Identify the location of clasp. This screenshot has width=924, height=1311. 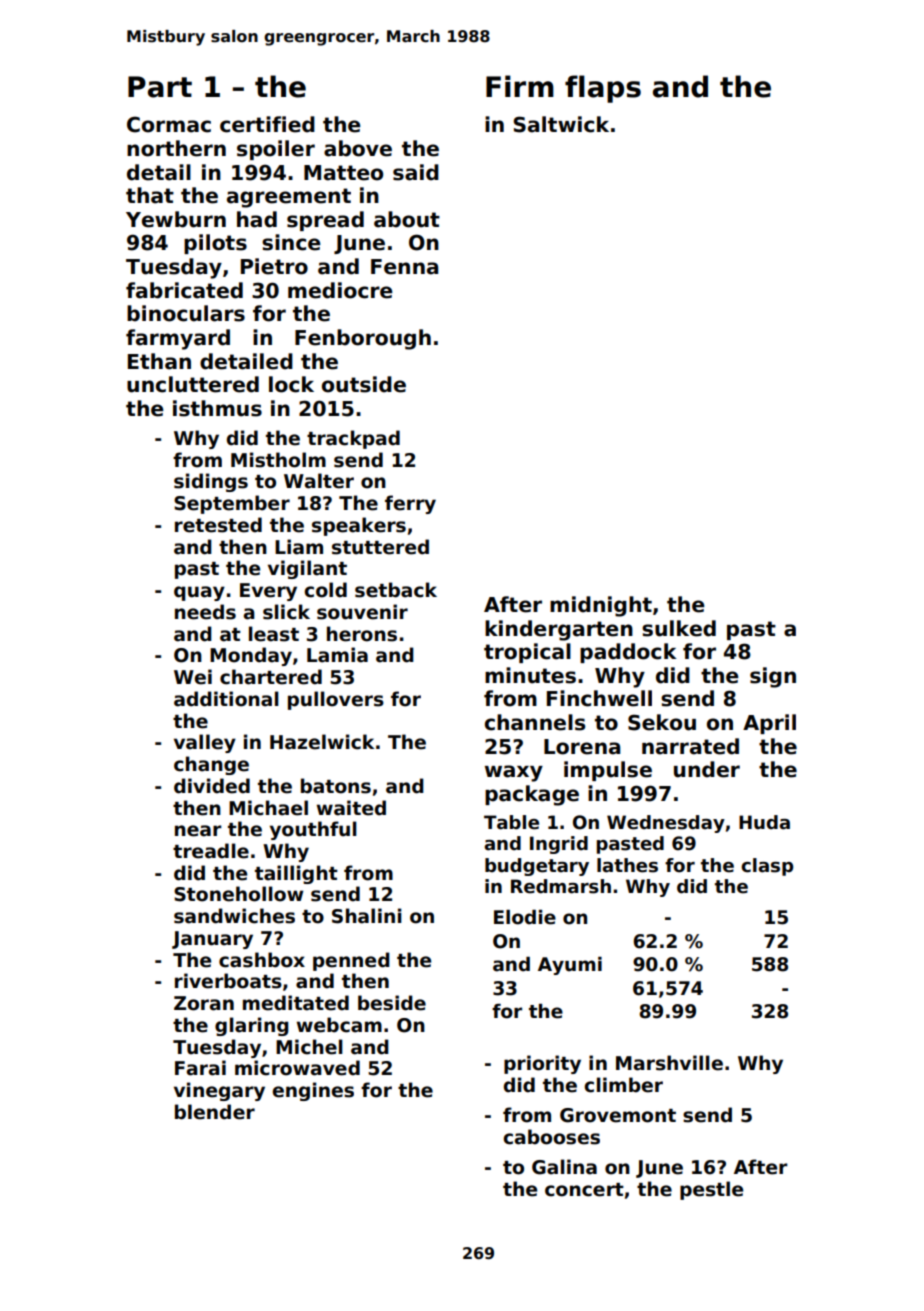
(767, 867).
